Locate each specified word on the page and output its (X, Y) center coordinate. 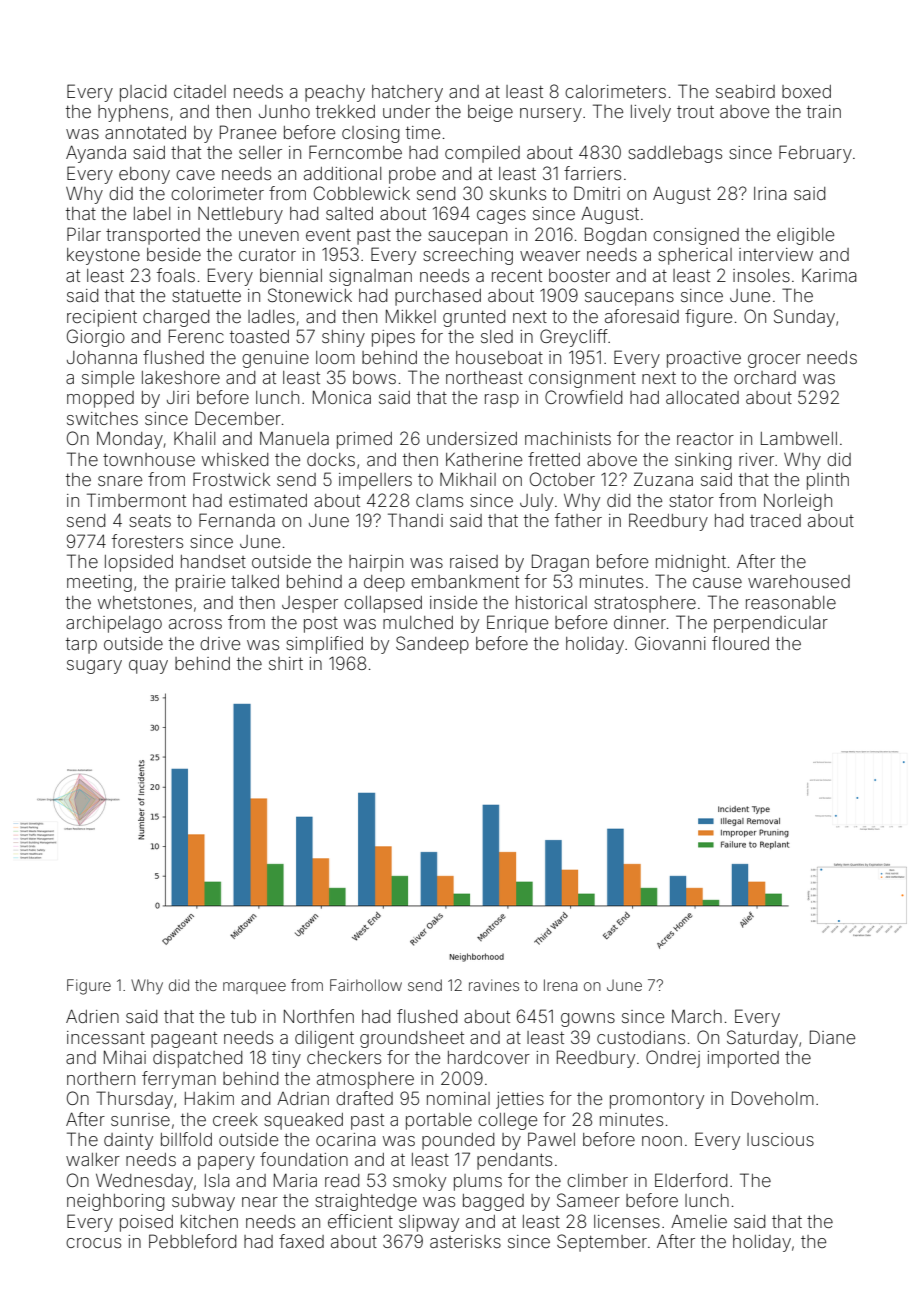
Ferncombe (355, 152)
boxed (806, 91)
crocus (93, 1243)
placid (143, 93)
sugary (94, 667)
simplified (324, 645)
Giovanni (670, 643)
